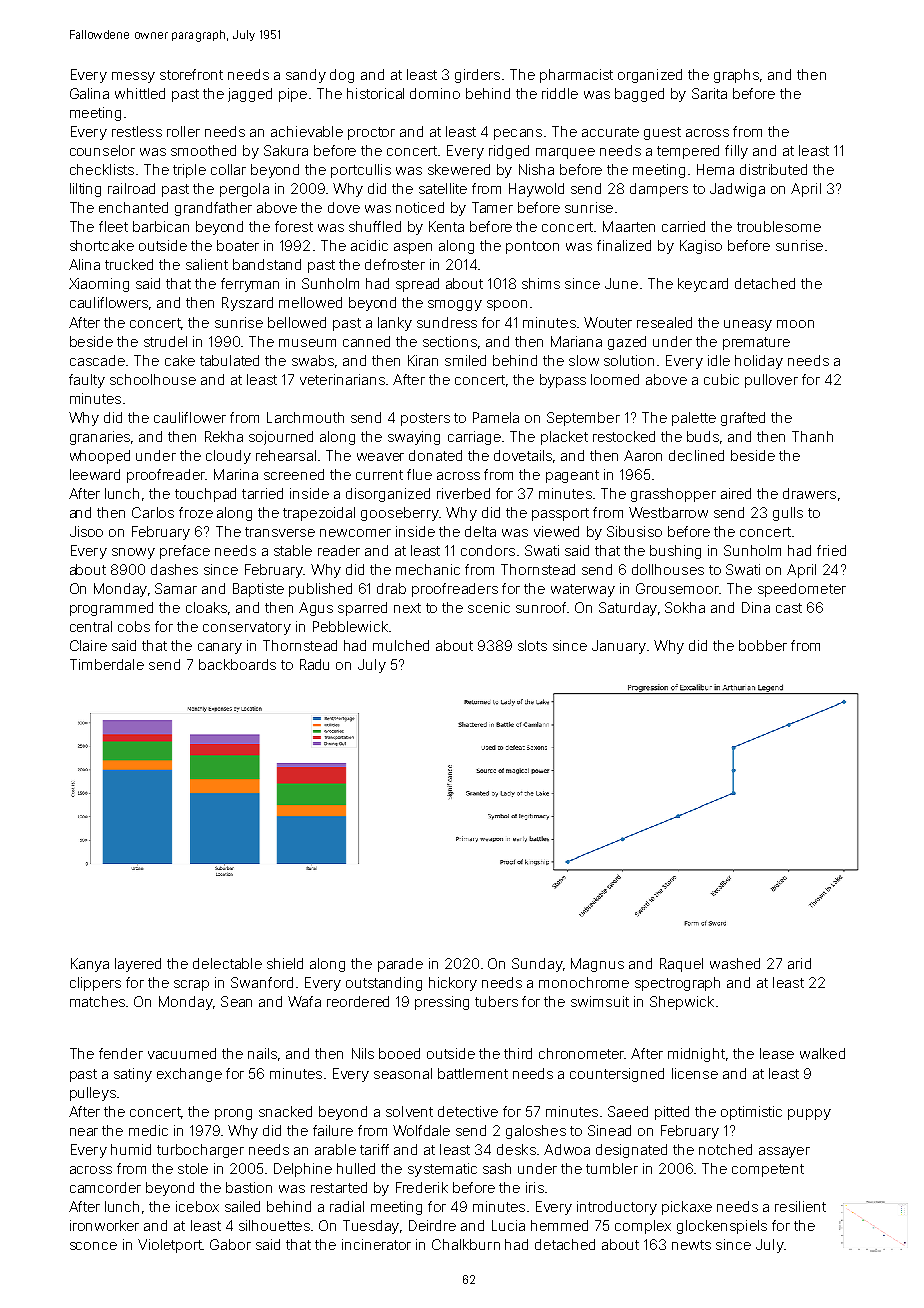 Image resolution: width=924 pixels, height=1308 pixels. What do you see at coordinates (691, 1245) in the screenshot?
I see `newts` at bounding box center [691, 1245].
